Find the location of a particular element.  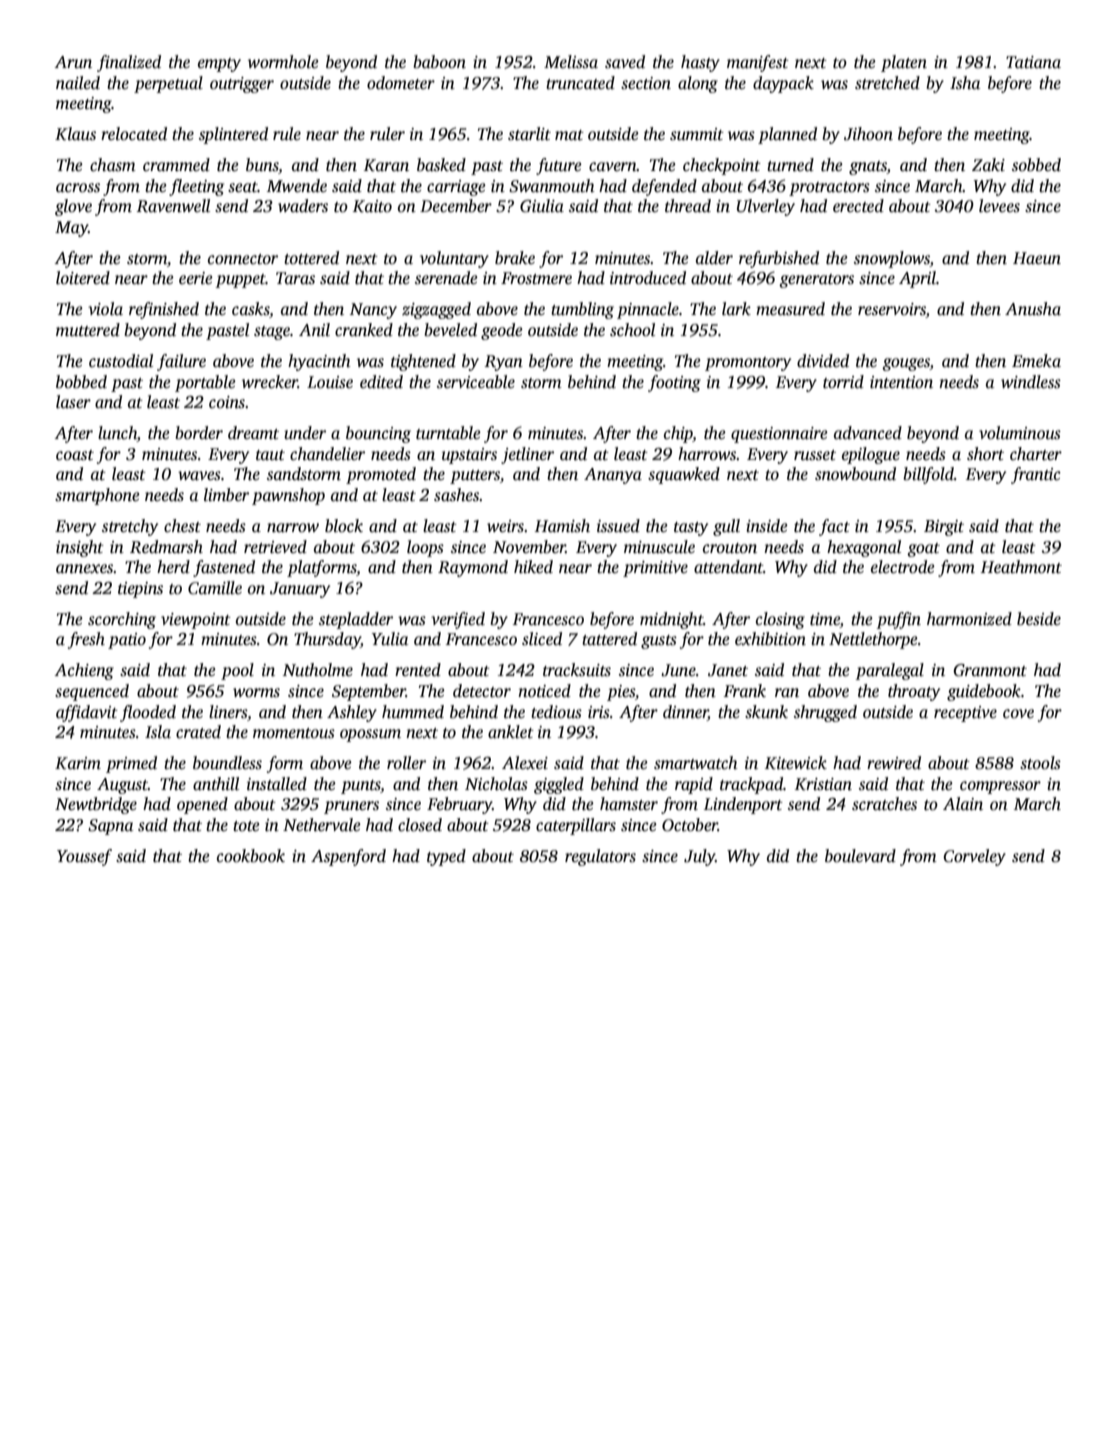

portable is located at coordinates (205, 383).
